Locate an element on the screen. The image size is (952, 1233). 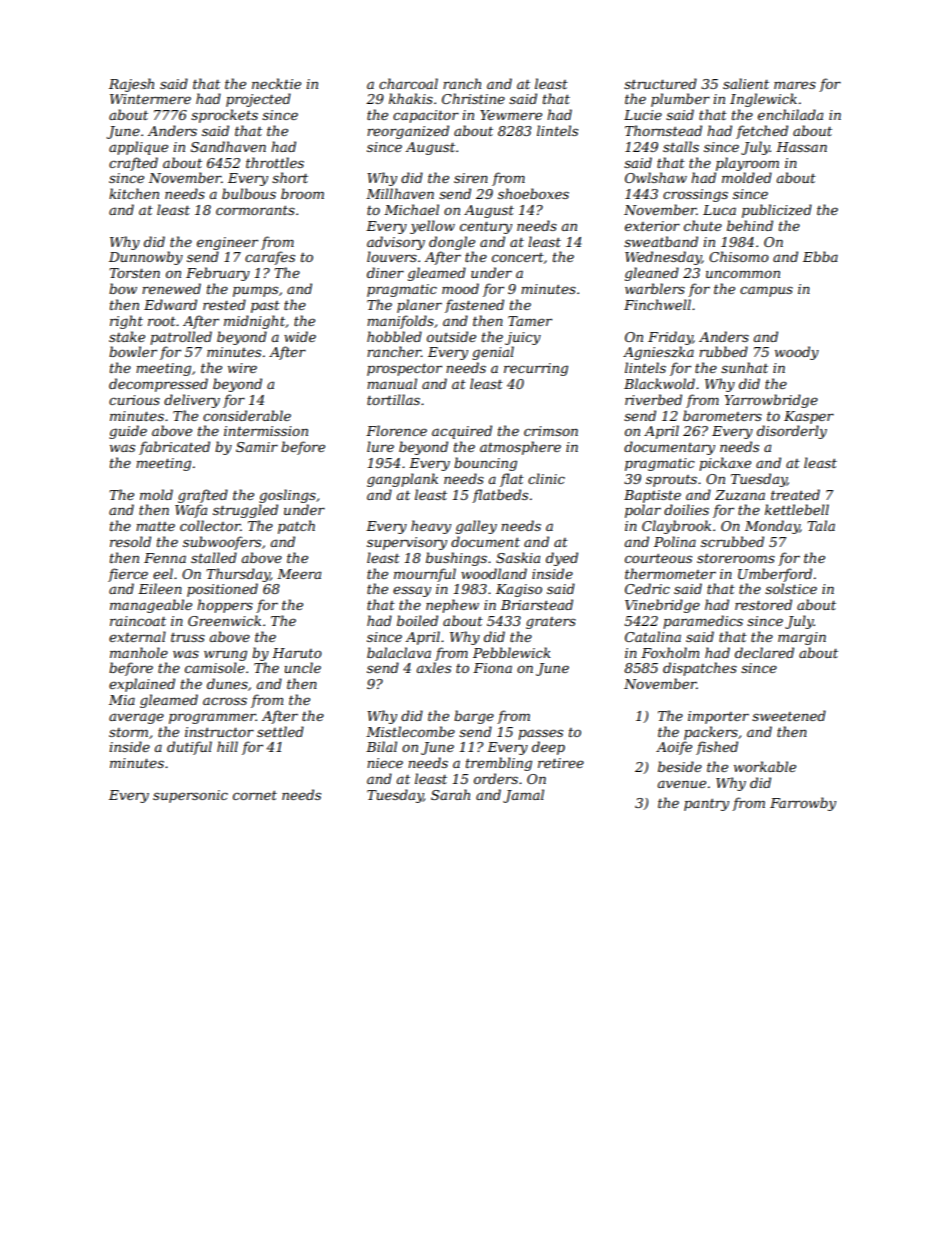
wide is located at coordinates (300, 336).
